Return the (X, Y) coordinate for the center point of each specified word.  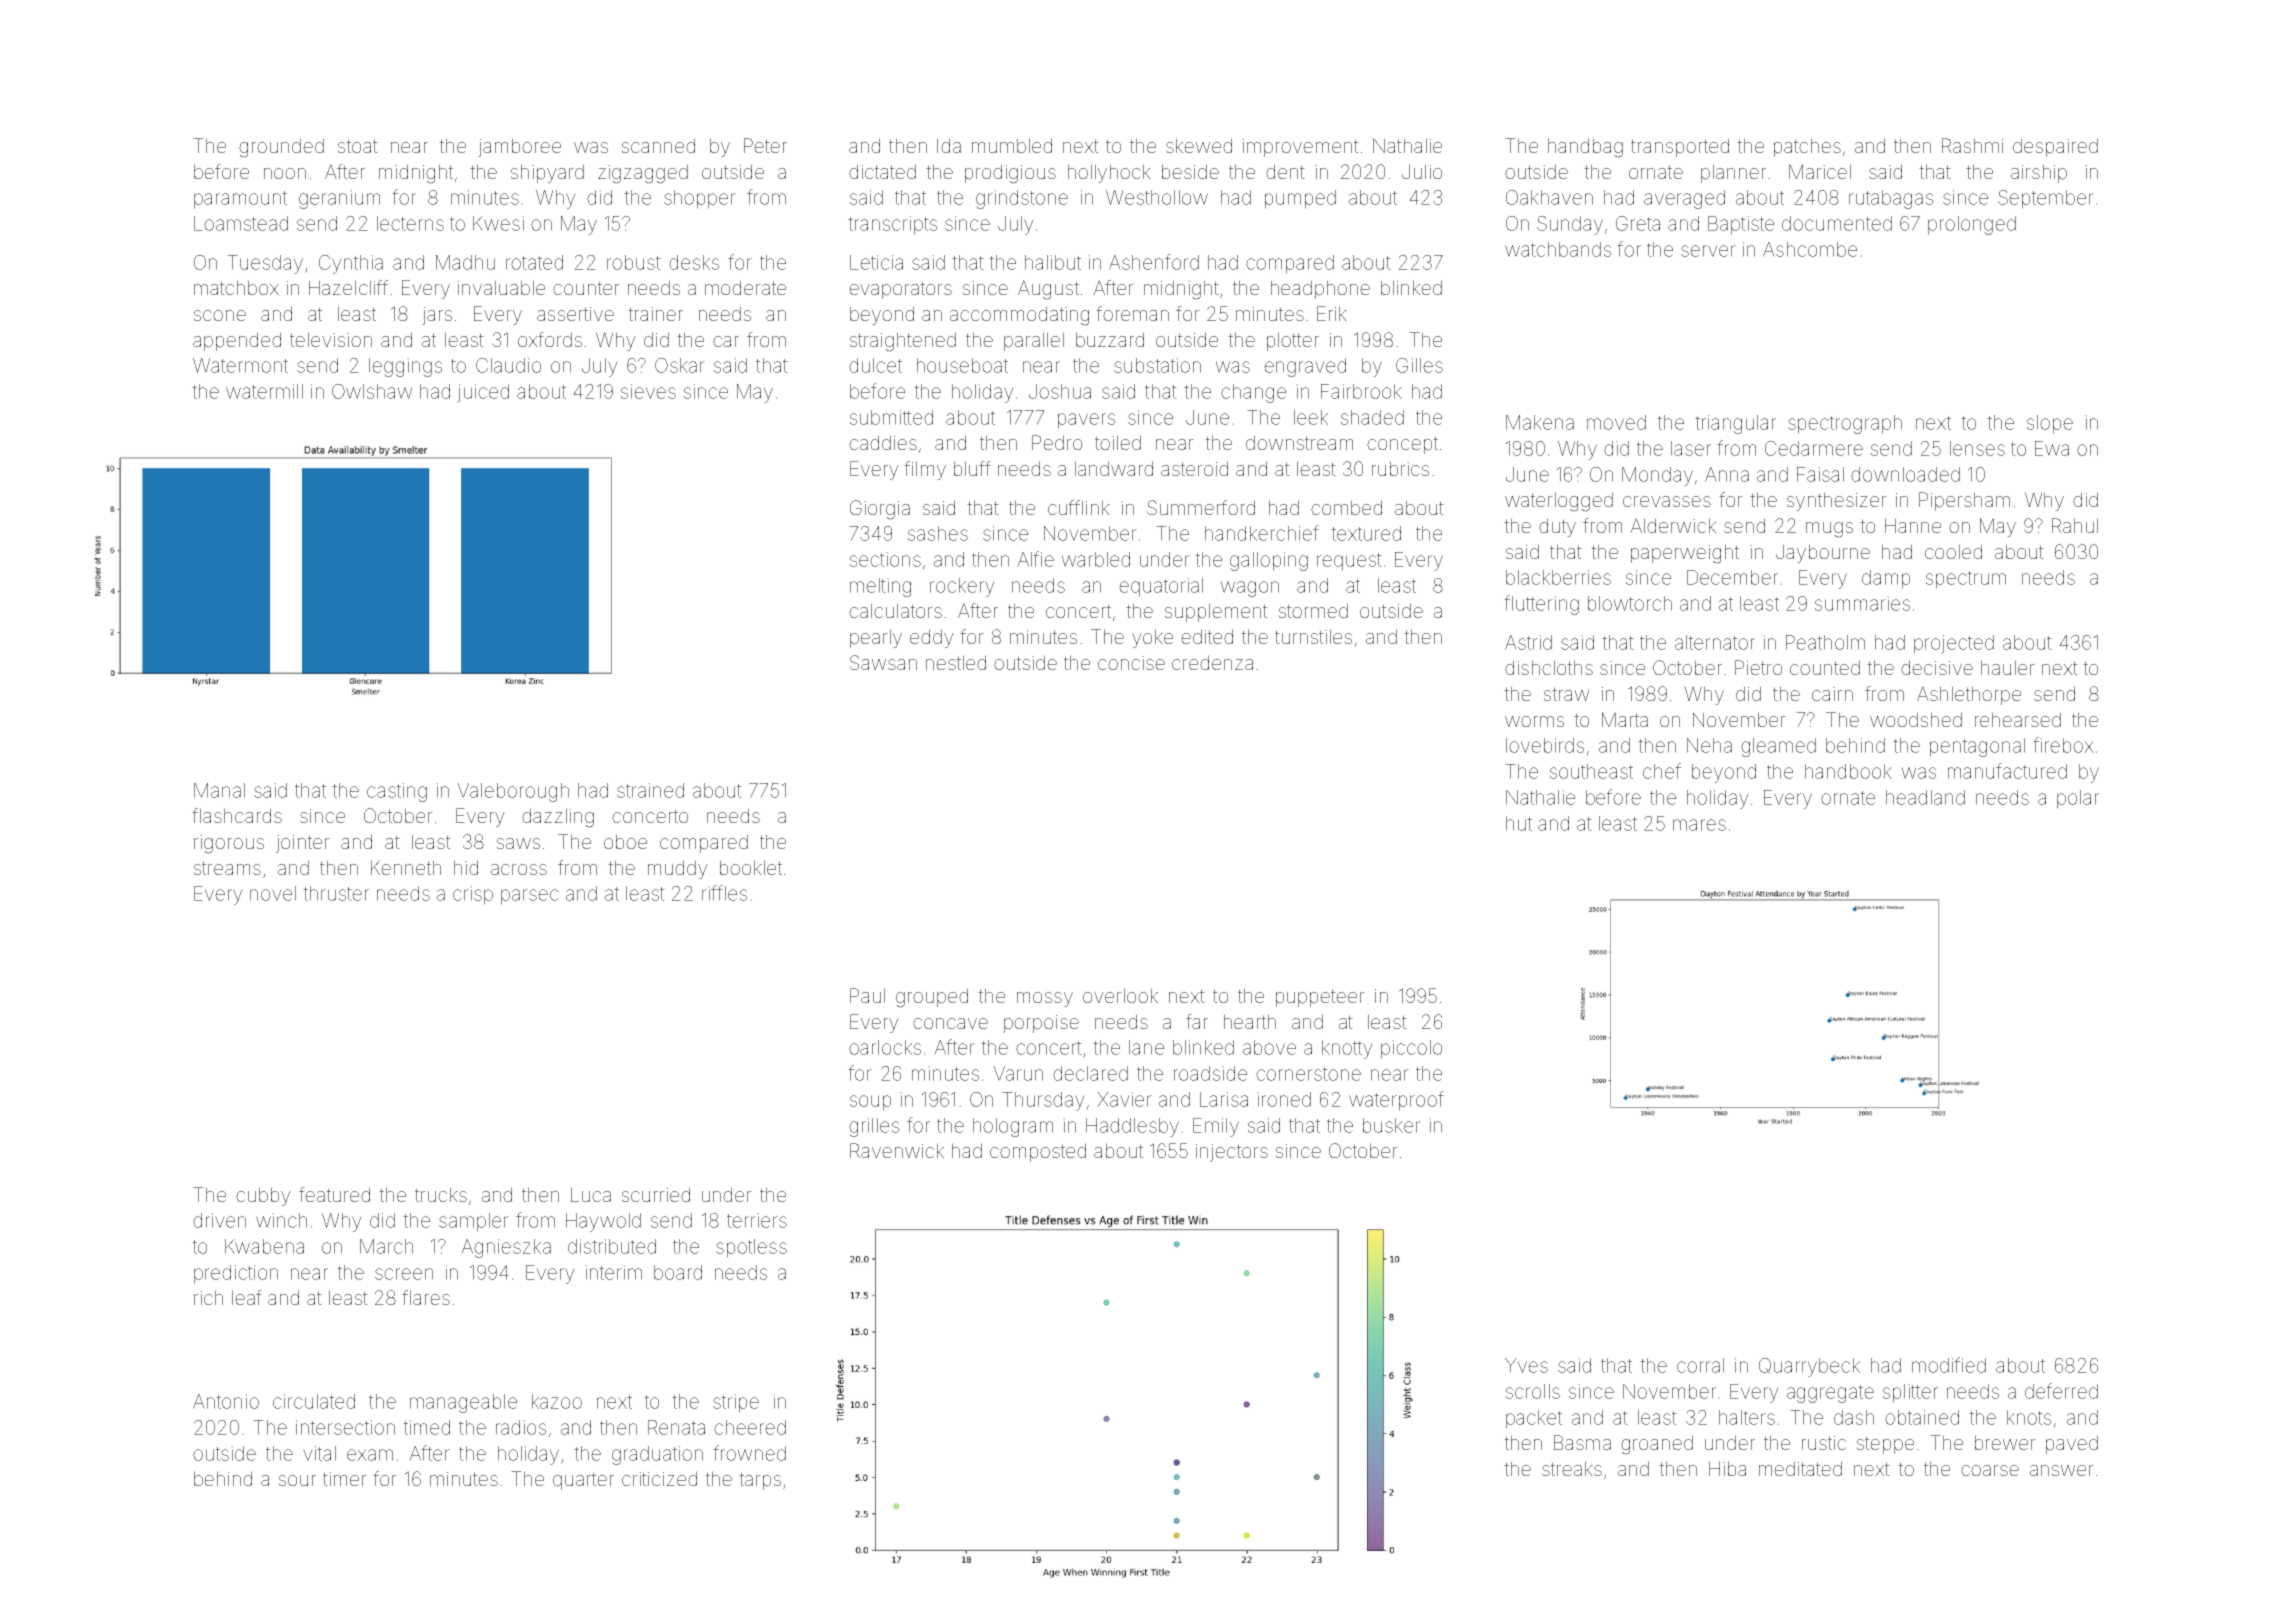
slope (2050, 424)
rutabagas (1891, 199)
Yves (1526, 1365)
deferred (2061, 1391)
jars (437, 316)
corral (1700, 1365)
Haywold (603, 1222)
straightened (903, 342)
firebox (2063, 745)
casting (397, 792)
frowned (749, 1453)
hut (1519, 823)
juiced (483, 393)
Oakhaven (1549, 197)
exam (370, 1455)
